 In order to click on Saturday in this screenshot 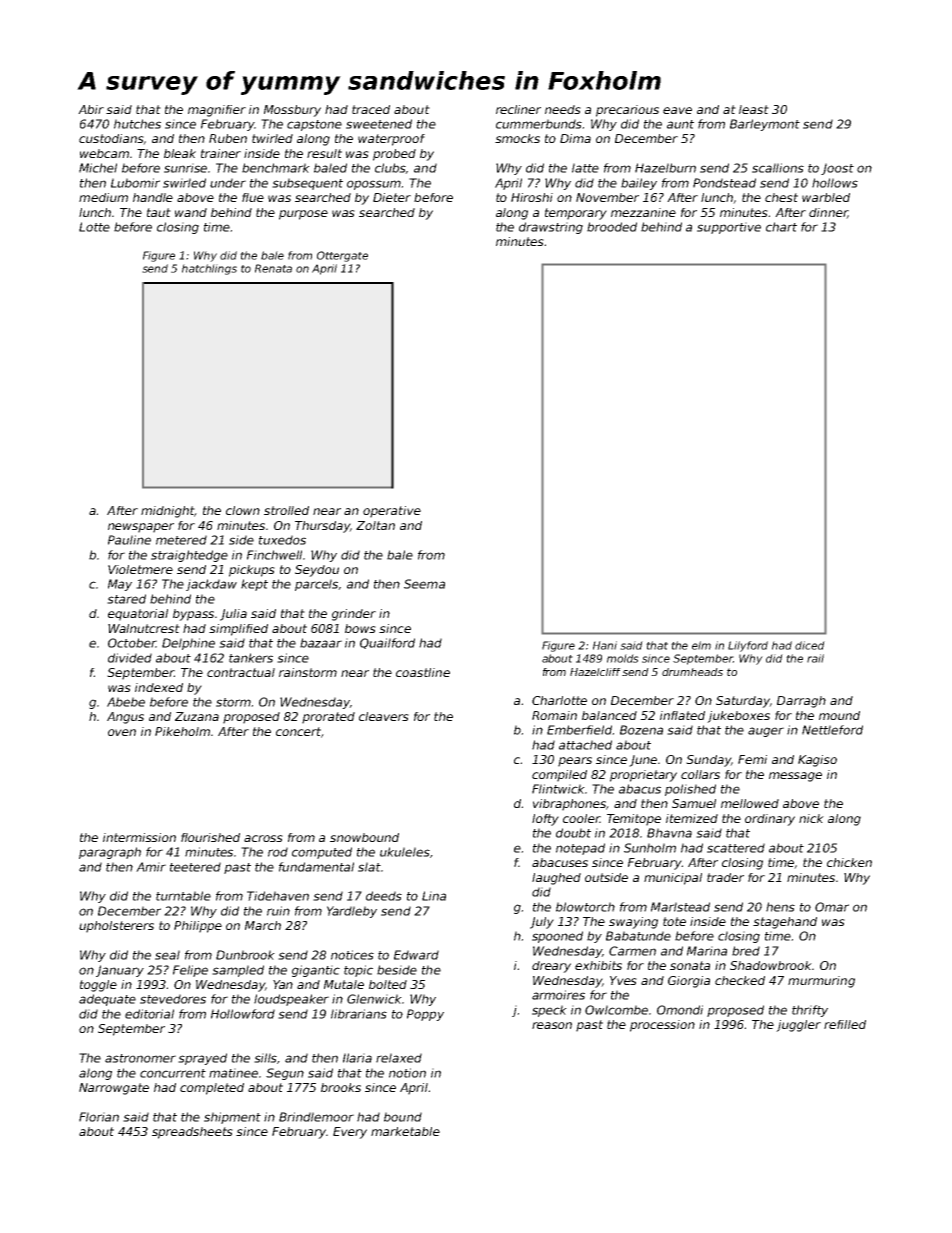, I will do `click(743, 702)`.
